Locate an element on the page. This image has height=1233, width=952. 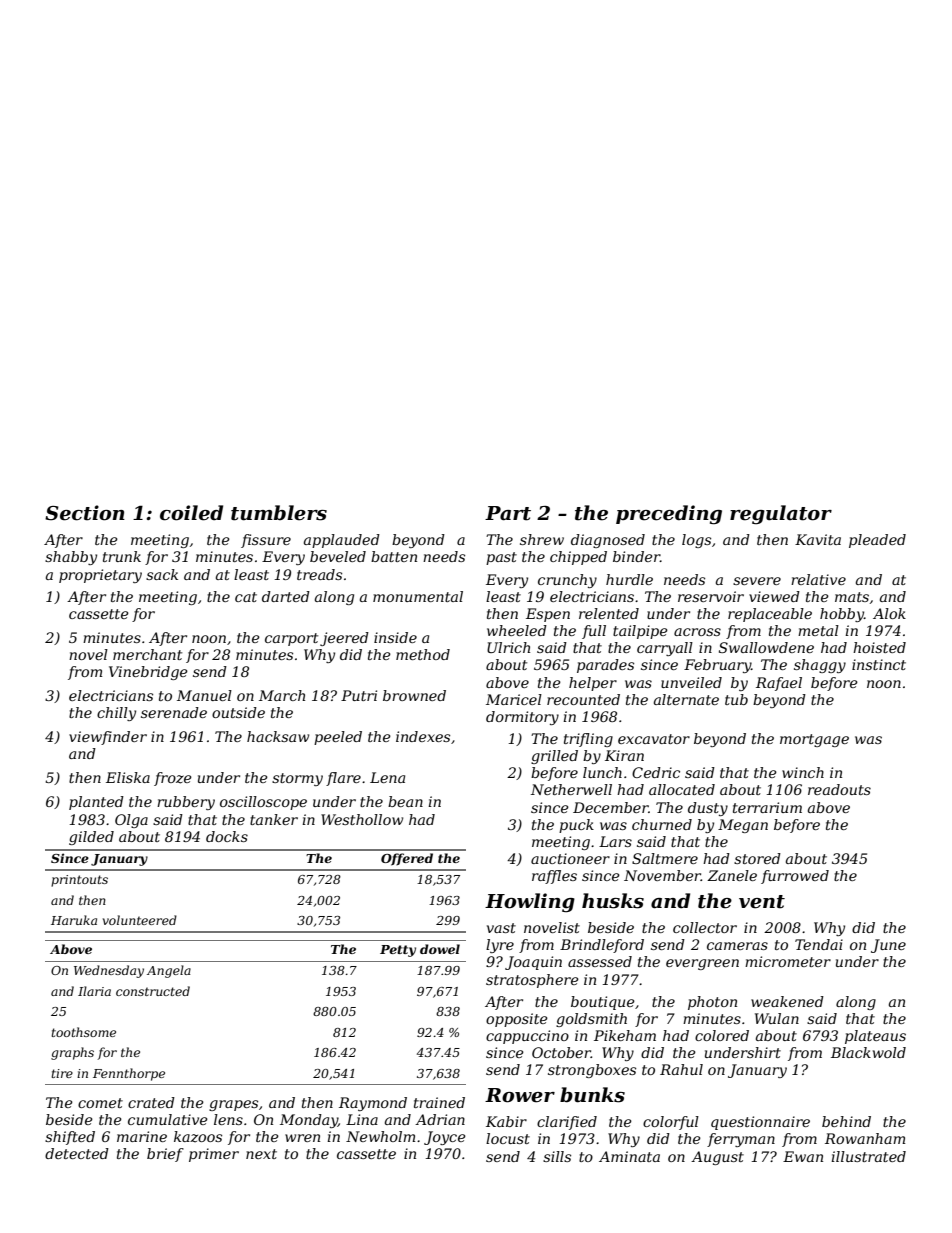
Kavita is located at coordinates (818, 539).
